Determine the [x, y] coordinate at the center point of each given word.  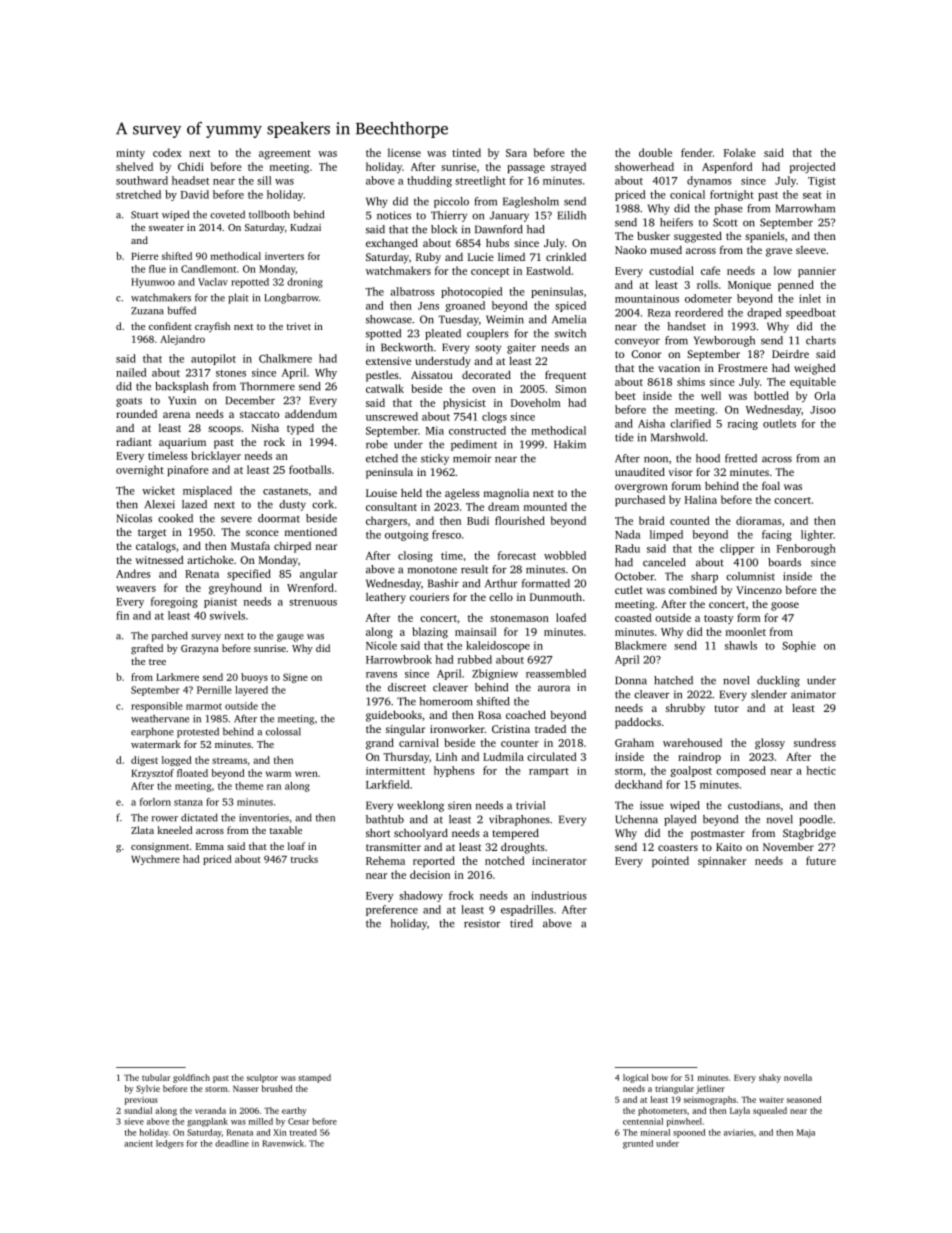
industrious [558, 895]
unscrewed [392, 416]
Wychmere [155, 860]
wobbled [565, 555]
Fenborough [806, 549]
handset [686, 326]
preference [392, 910]
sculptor [262, 1078]
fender [697, 152]
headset [190, 180]
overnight [140, 471]
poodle [816, 820]
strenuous [313, 602]
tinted [466, 152]
